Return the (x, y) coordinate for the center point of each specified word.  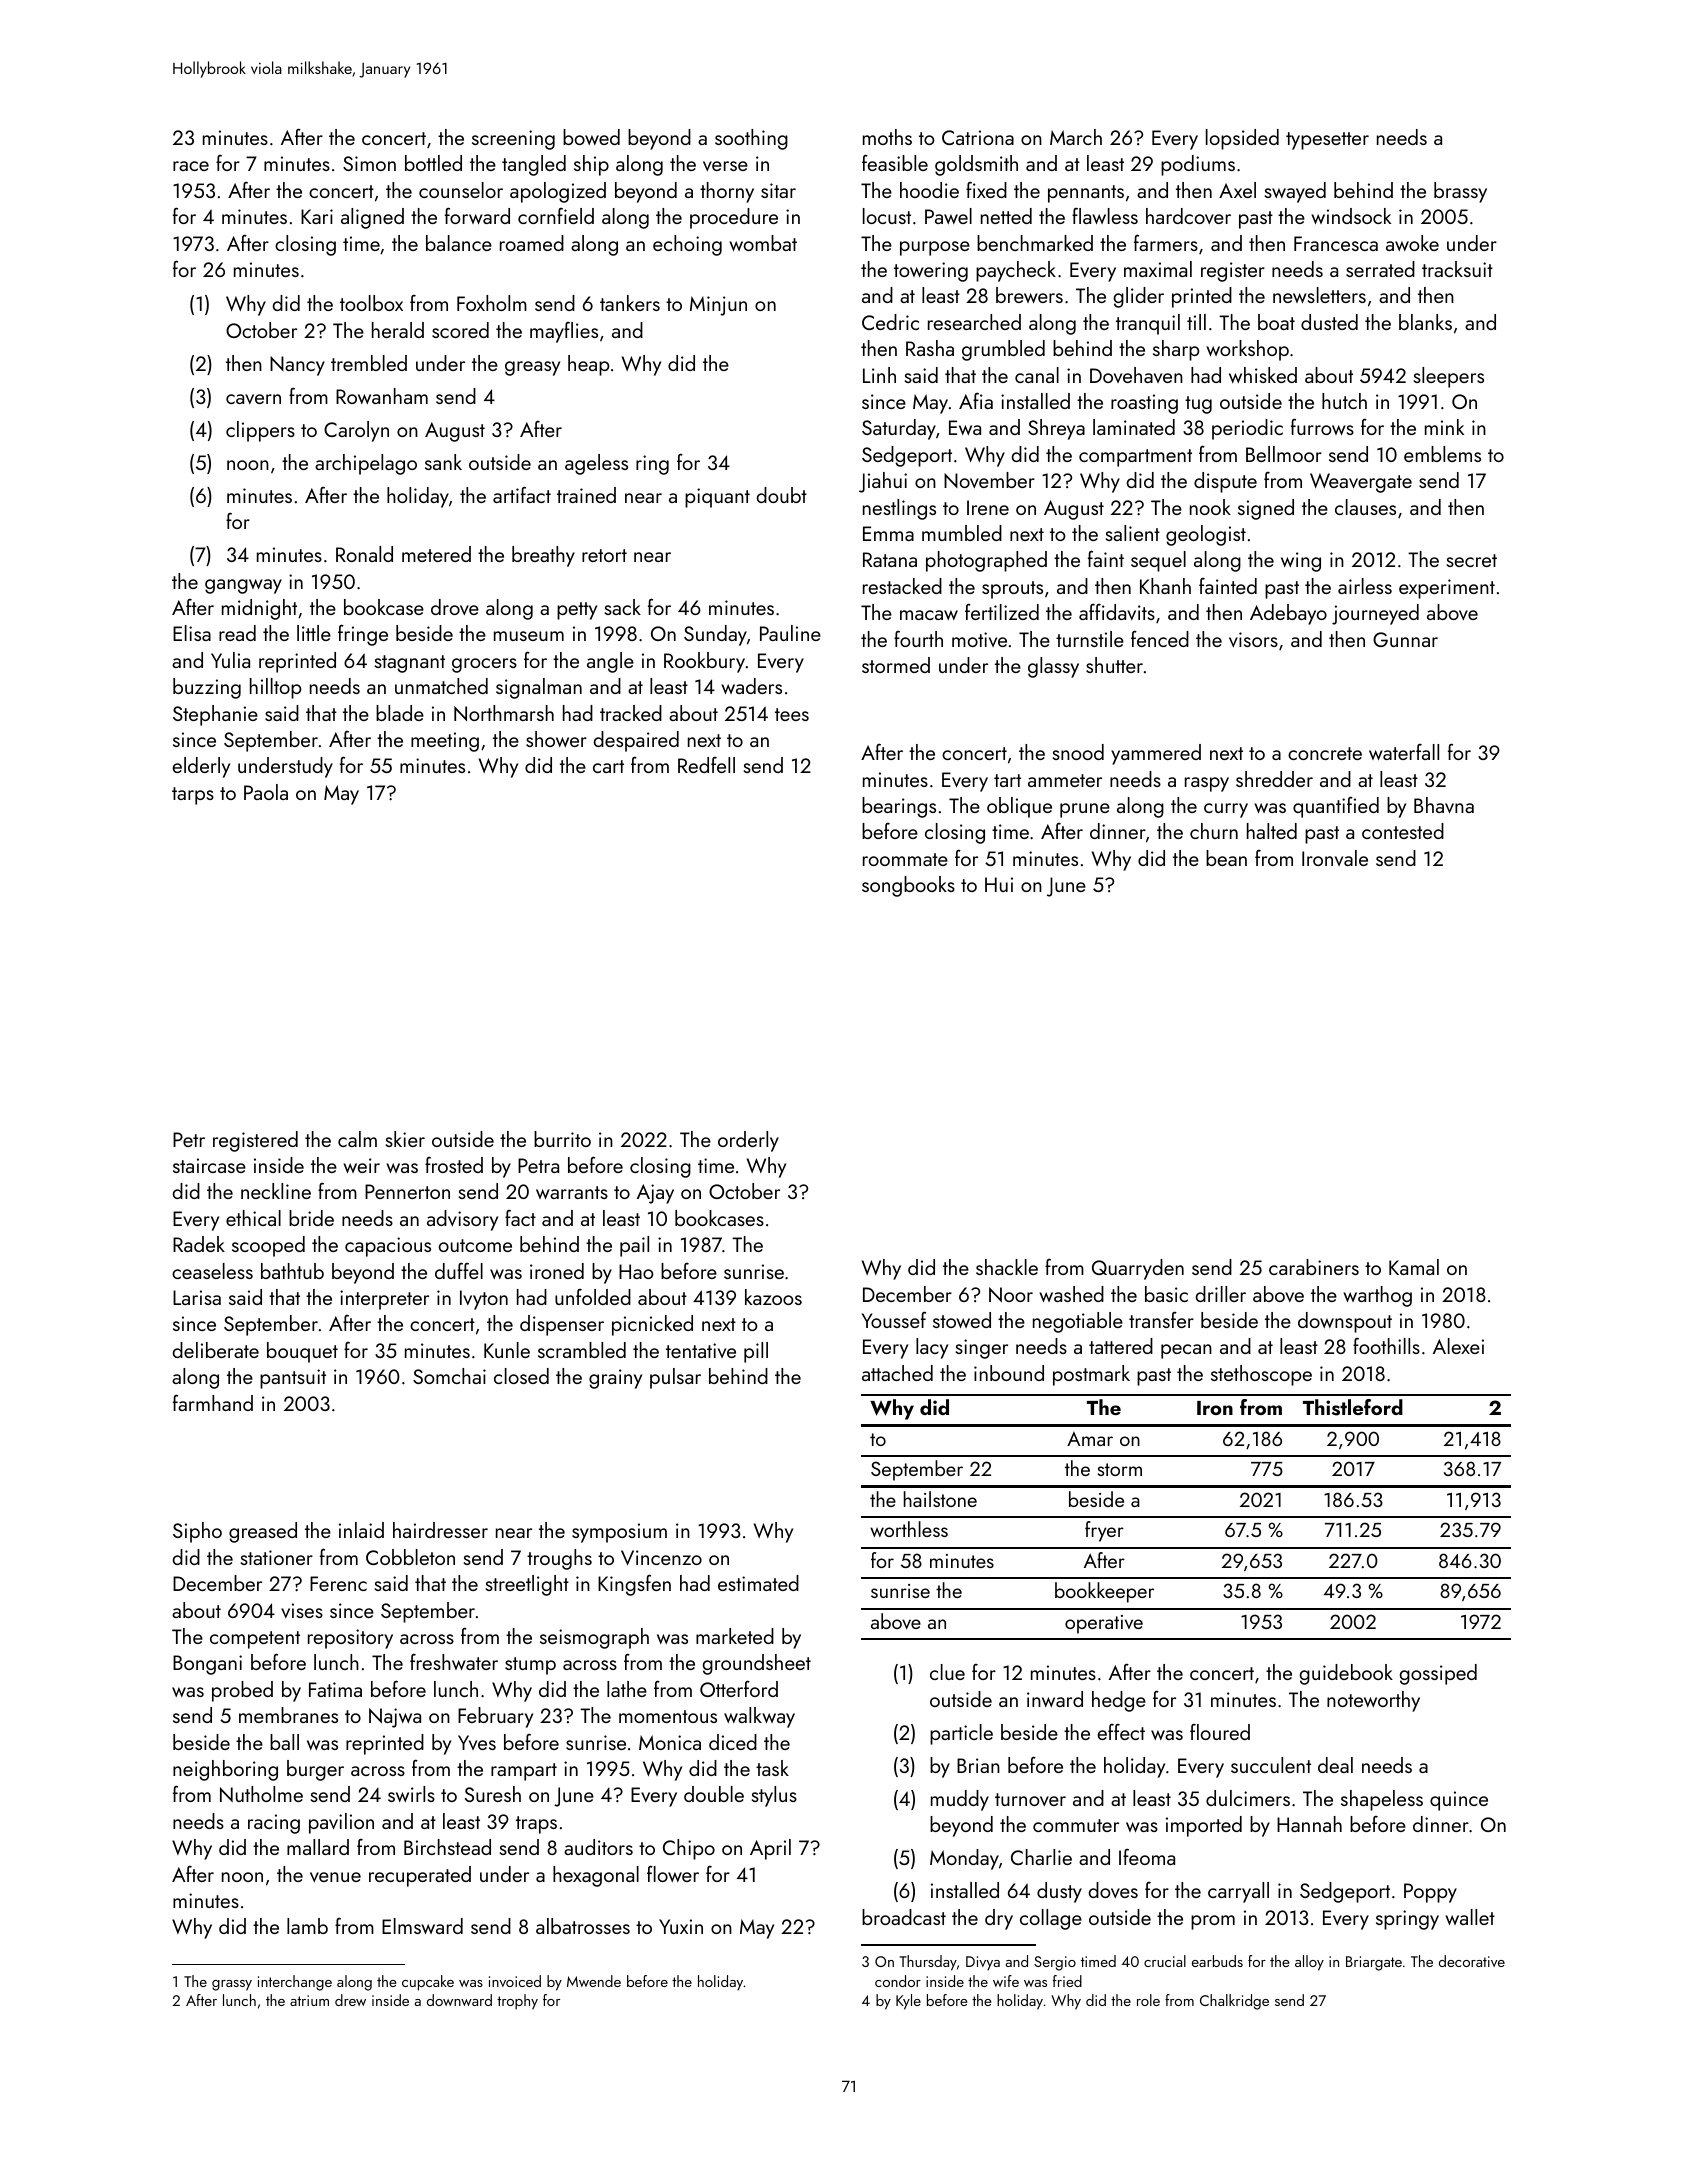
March (1076, 137)
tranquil (1148, 324)
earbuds (1217, 1961)
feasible (895, 162)
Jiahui (883, 482)
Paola (266, 792)
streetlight (527, 1585)
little (314, 633)
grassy (232, 1985)
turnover (1030, 1799)
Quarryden (1138, 1269)
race (191, 166)
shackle (1007, 1267)
